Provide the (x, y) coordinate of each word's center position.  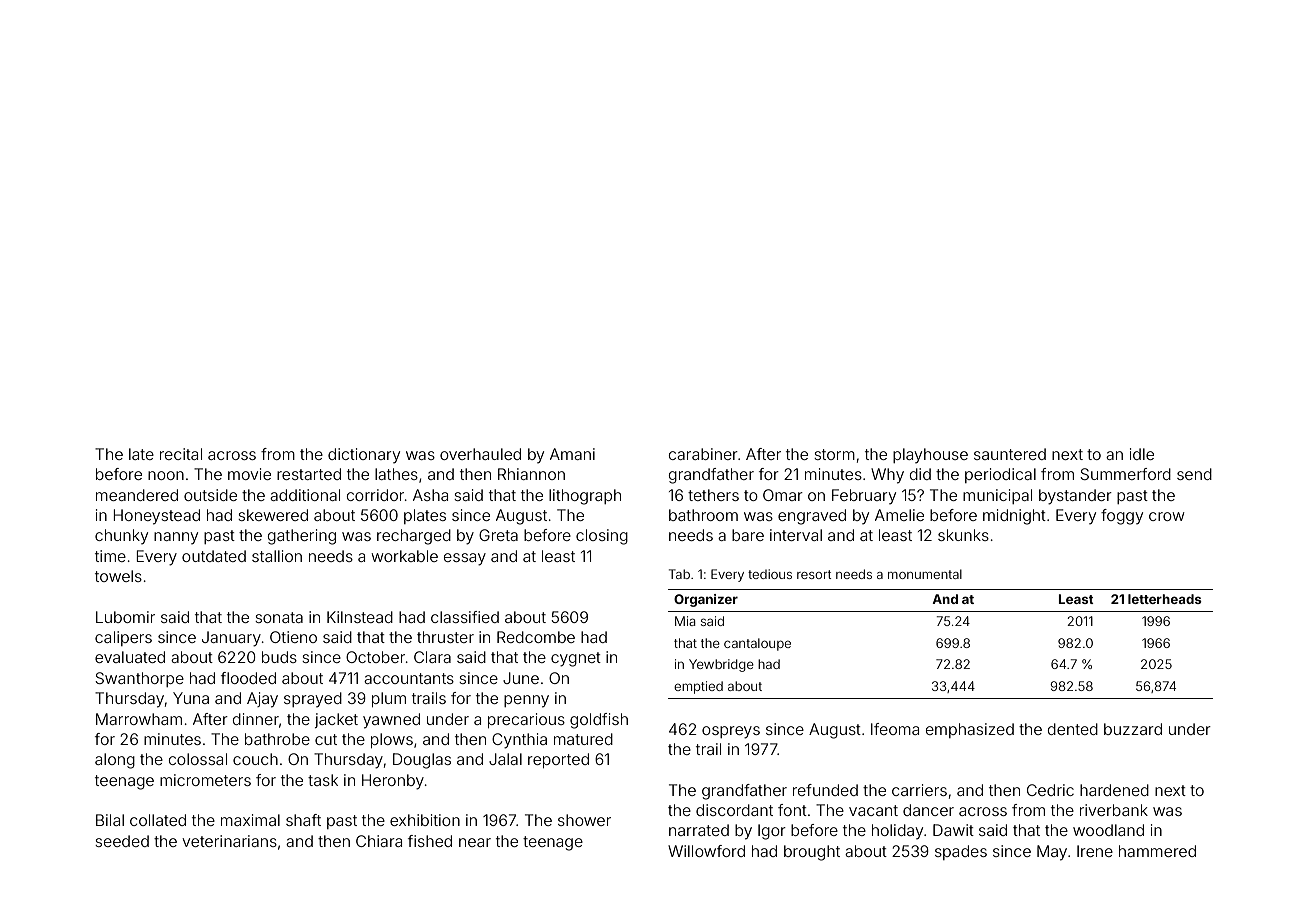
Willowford (706, 851)
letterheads (1165, 599)
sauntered (1010, 454)
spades (961, 852)
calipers (123, 638)
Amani (572, 454)
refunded (825, 790)
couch (255, 759)
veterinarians (229, 841)
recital (181, 454)
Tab (679, 574)
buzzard (1133, 729)
